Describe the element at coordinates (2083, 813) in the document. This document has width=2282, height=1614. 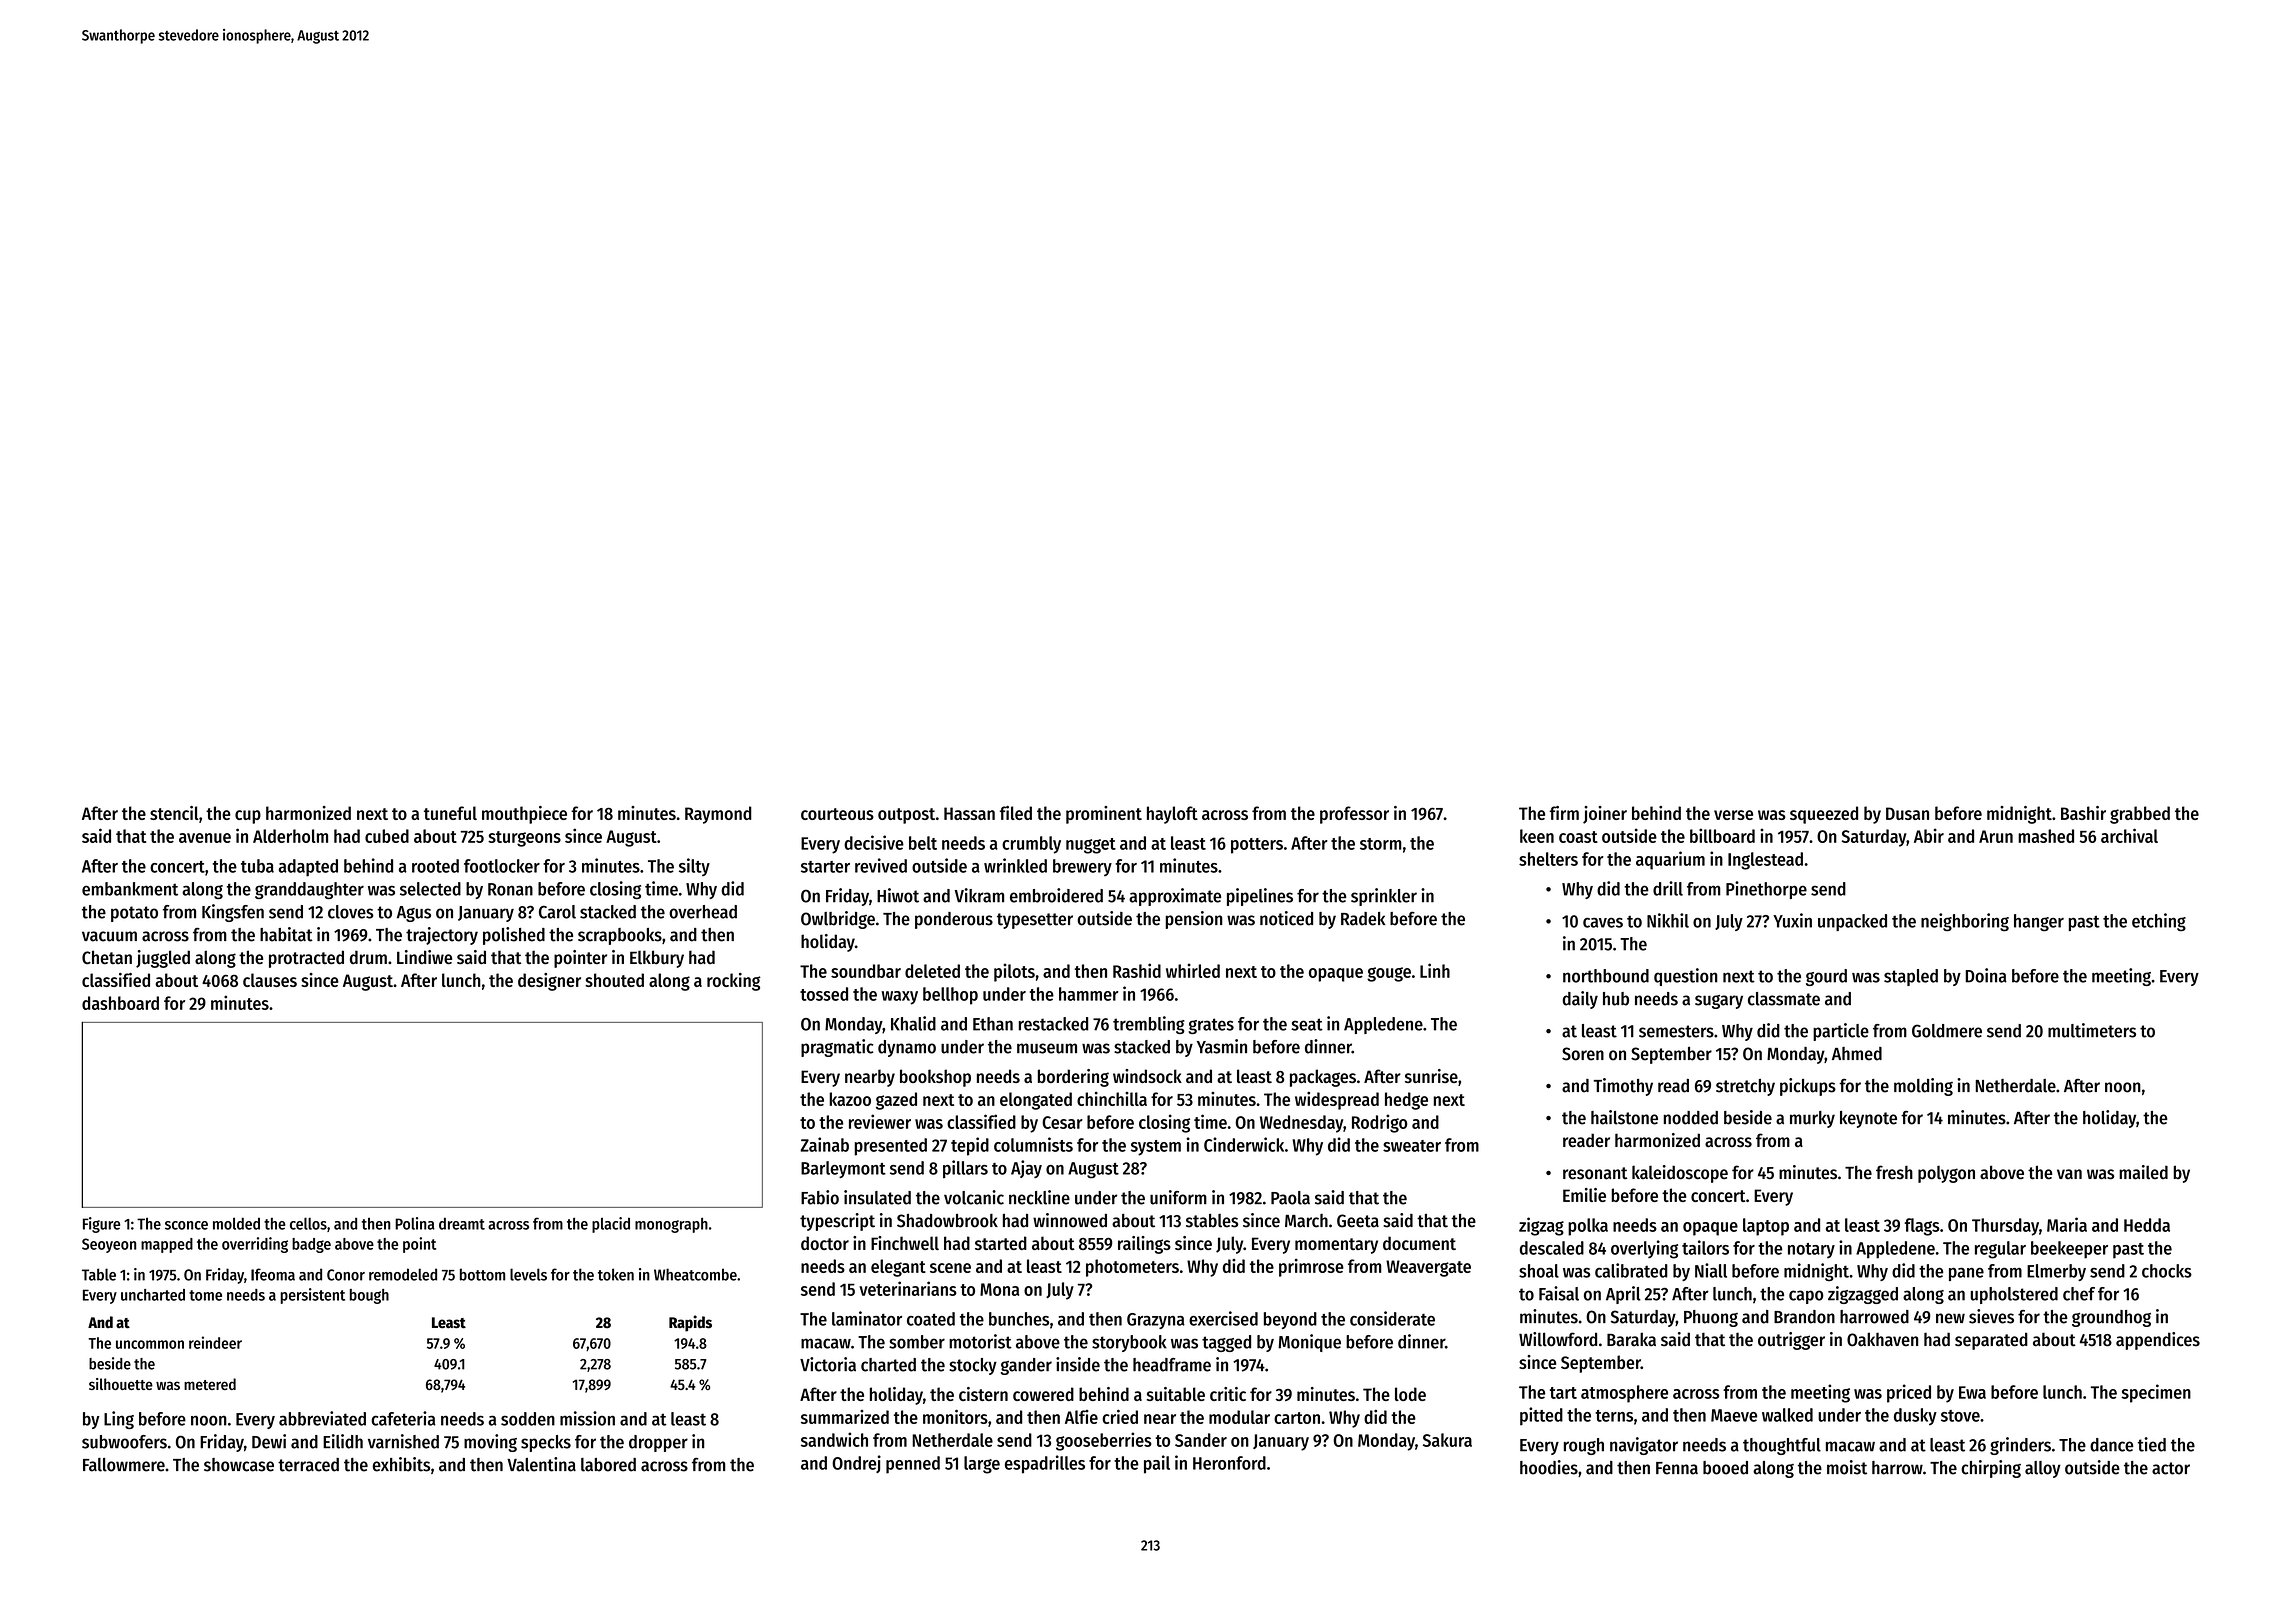
I see `Bashir` at that location.
